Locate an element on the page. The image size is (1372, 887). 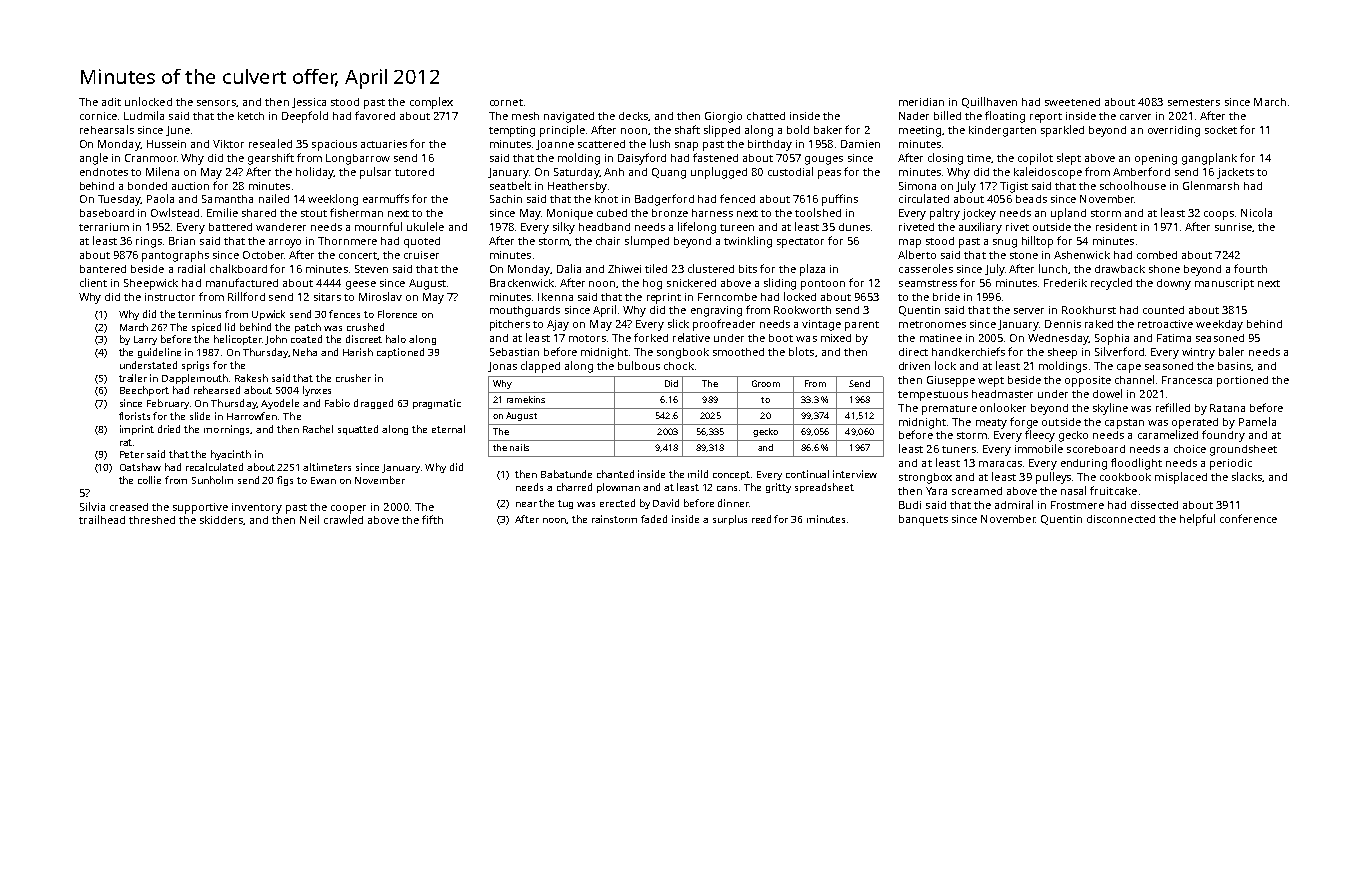
sweetened is located at coordinates (1072, 102).
